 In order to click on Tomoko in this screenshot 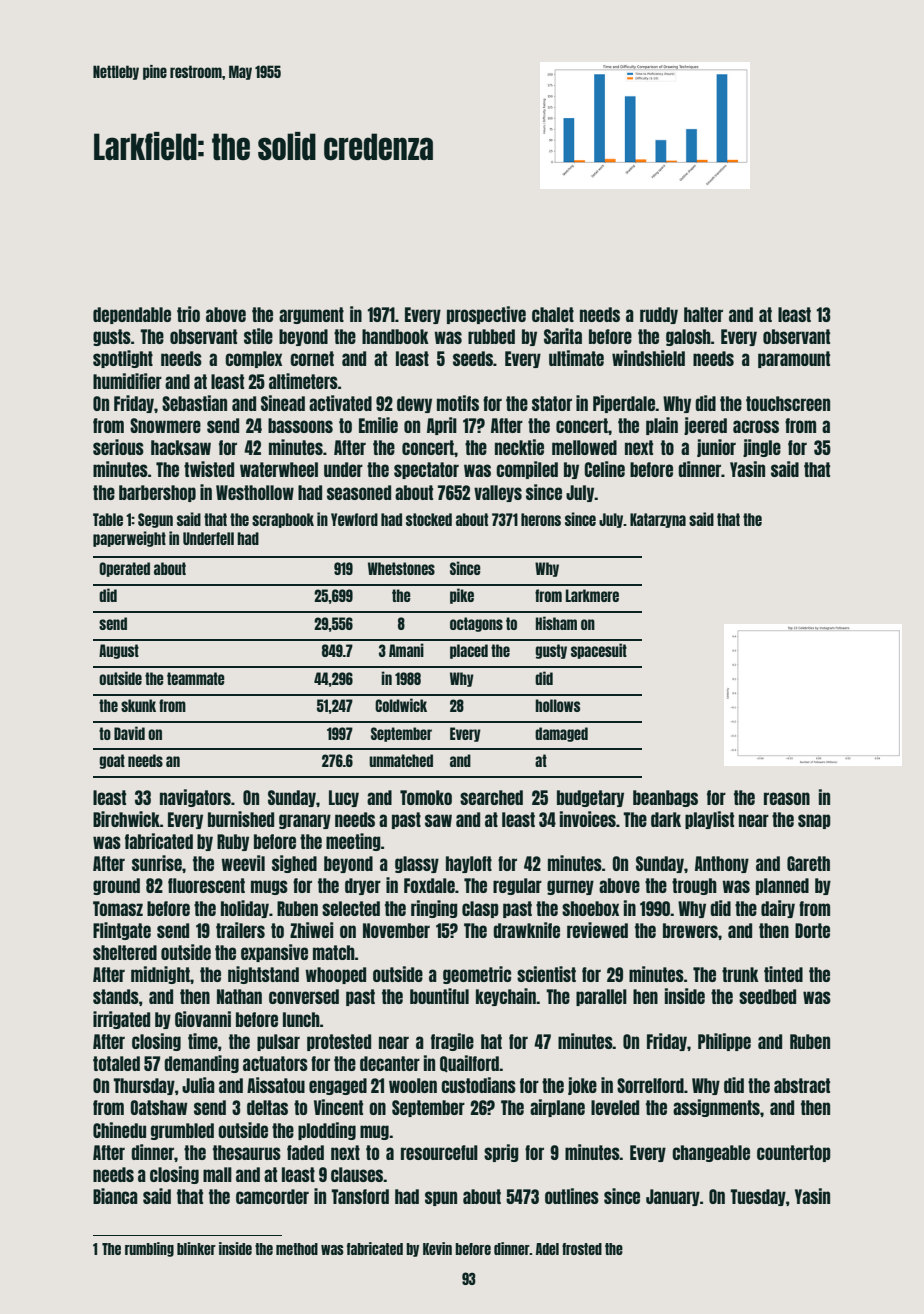, I will do `click(426, 797)`.
